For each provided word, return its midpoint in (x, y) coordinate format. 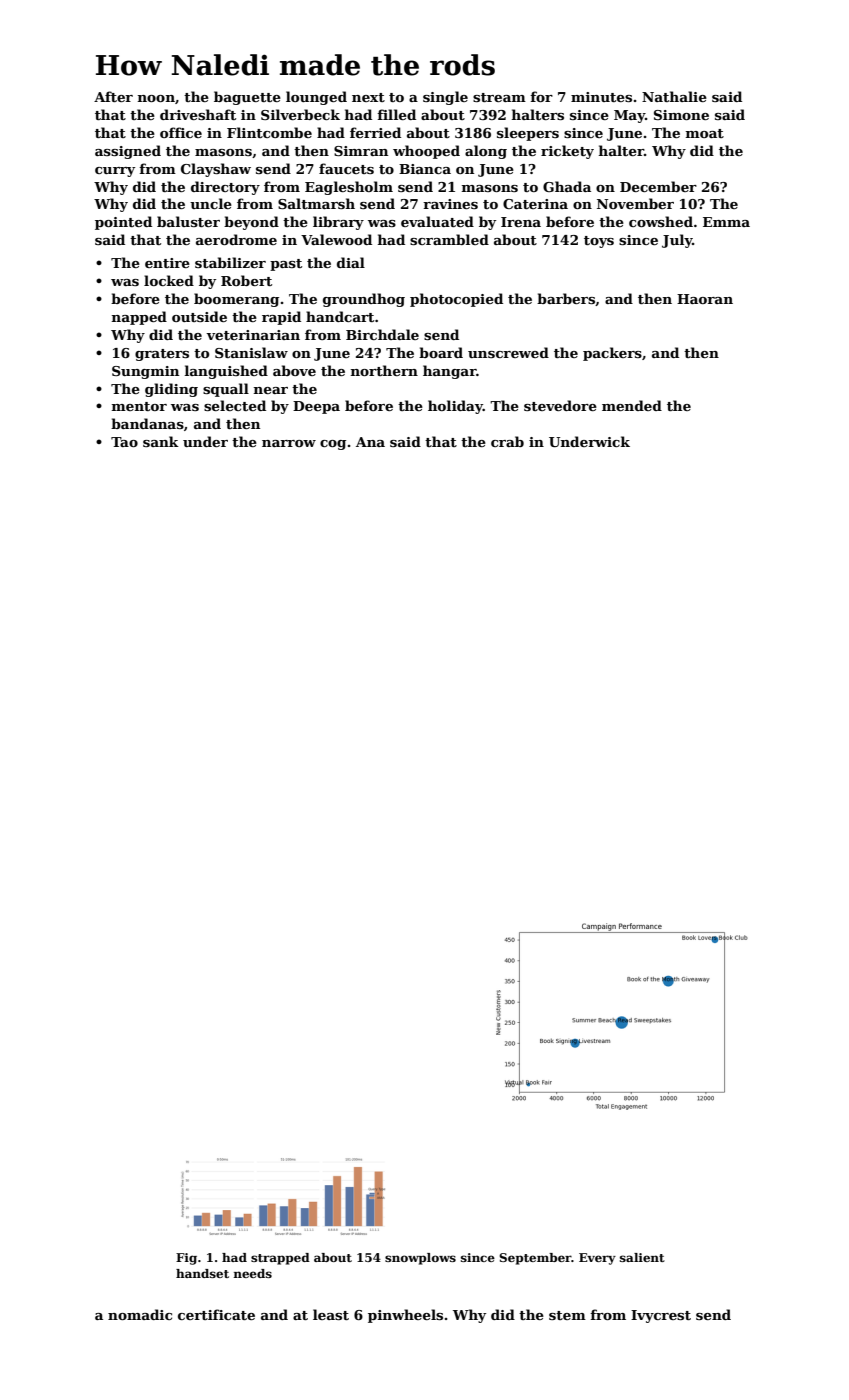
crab (507, 441)
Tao (124, 442)
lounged (316, 98)
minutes (601, 97)
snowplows (420, 1259)
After (113, 96)
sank (161, 441)
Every (597, 1259)
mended (632, 405)
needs (252, 1273)
